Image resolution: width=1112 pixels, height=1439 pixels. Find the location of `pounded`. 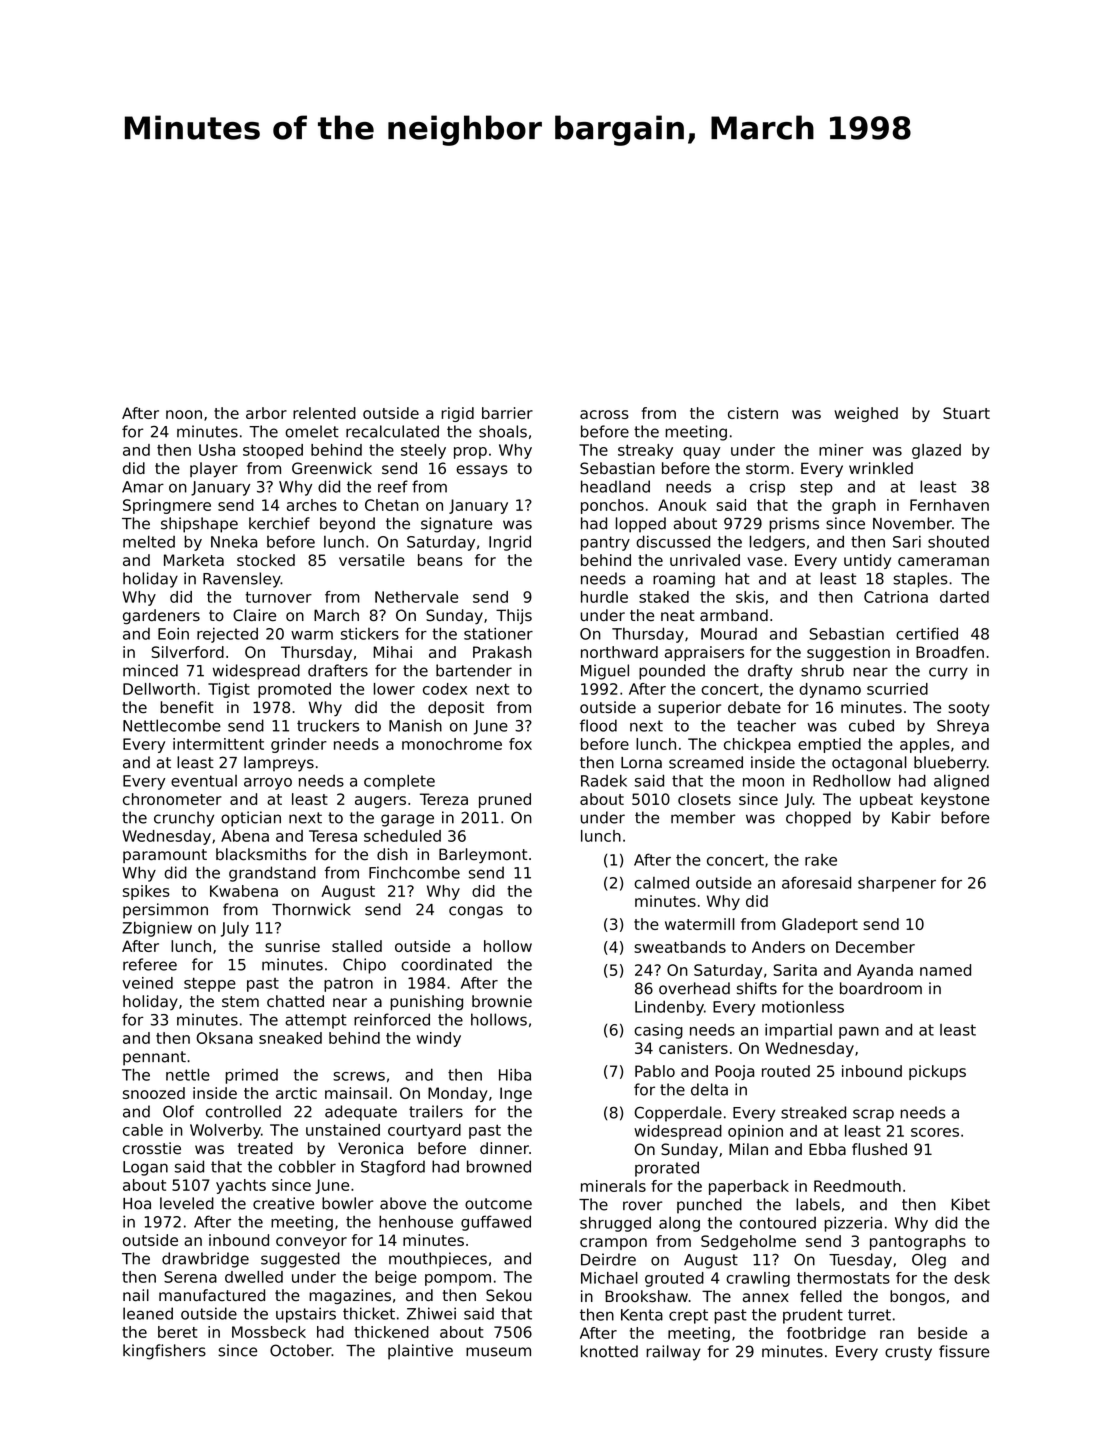

pounded is located at coordinates (672, 672).
